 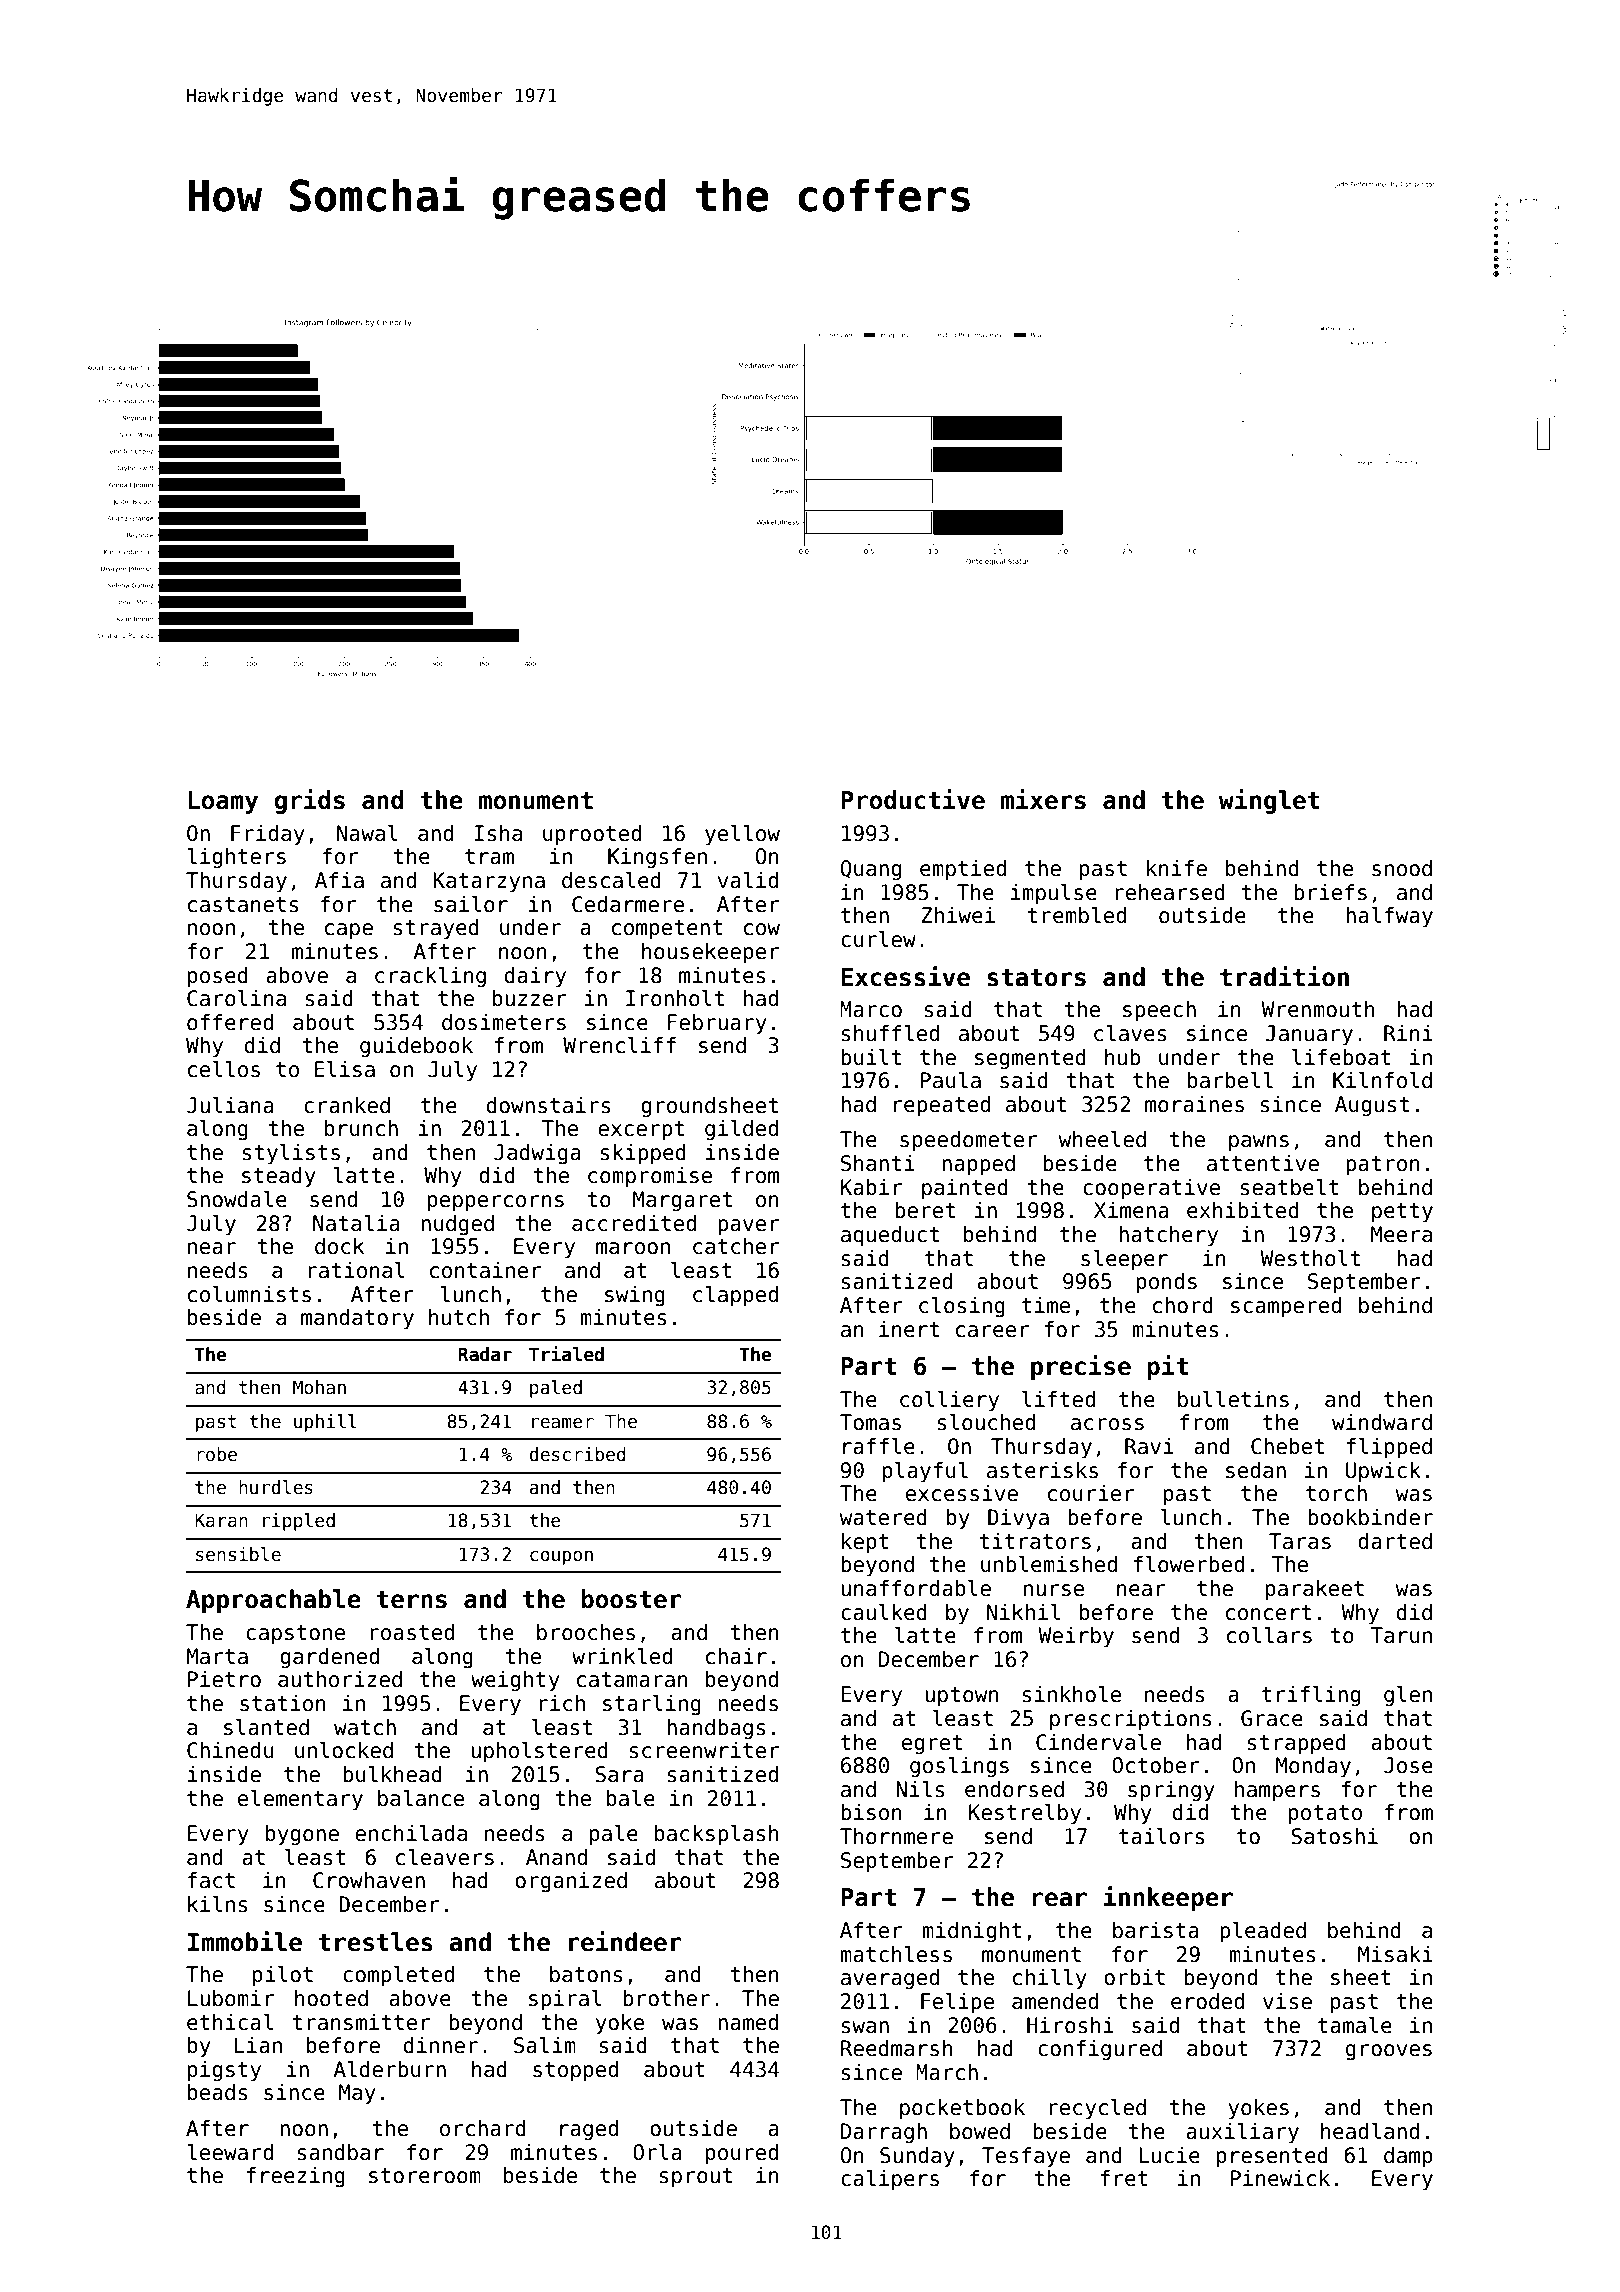 What do you see at coordinates (223, 802) in the screenshot?
I see `Loamy` at bounding box center [223, 802].
